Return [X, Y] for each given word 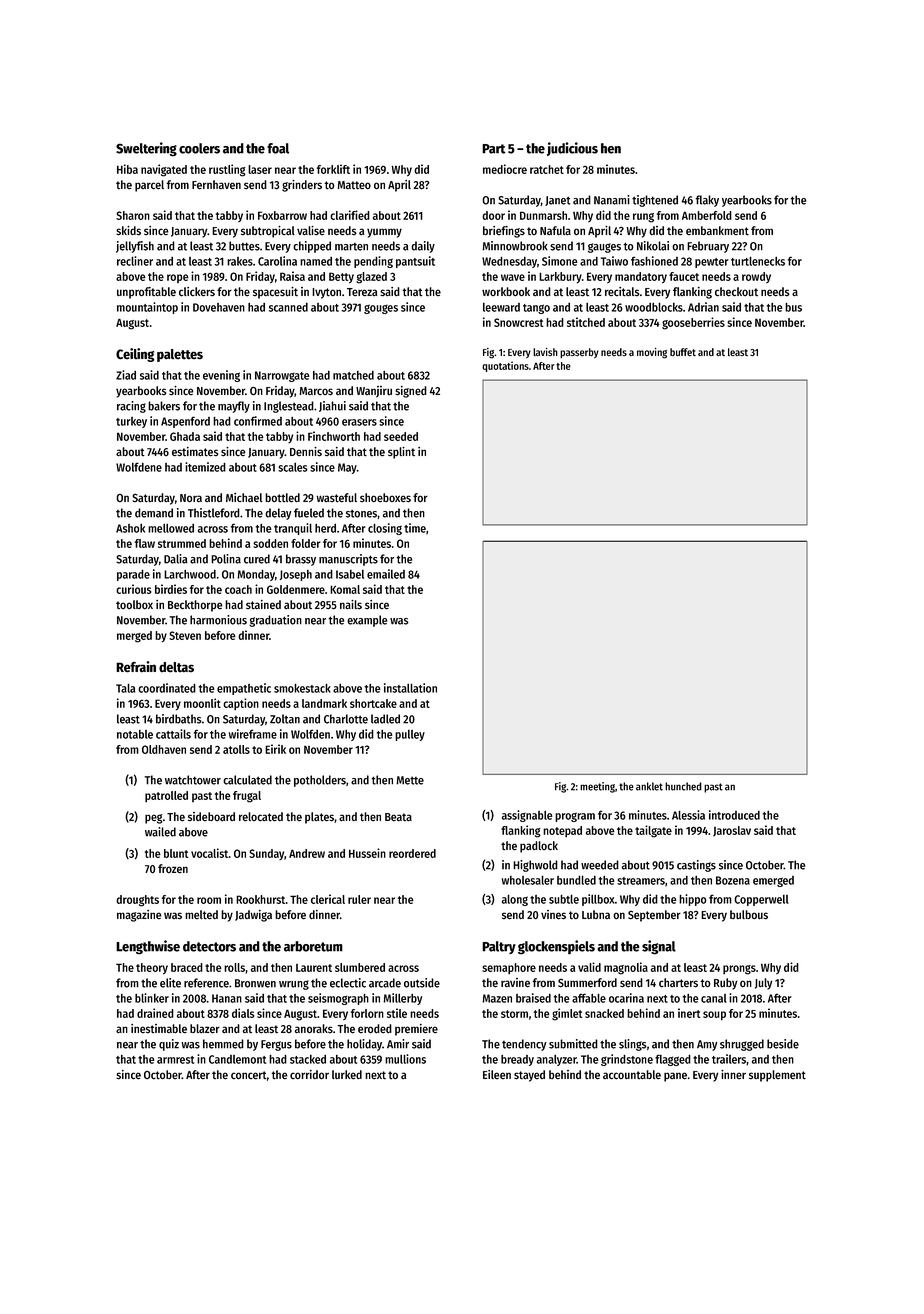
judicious [572, 149]
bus [793, 307]
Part [493, 149]
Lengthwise [148, 947]
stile [397, 1013]
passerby [579, 353]
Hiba [127, 169]
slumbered [360, 967]
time [415, 528]
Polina [226, 559]
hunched [683, 786]
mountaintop [147, 308]
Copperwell [761, 900]
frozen [173, 869]
